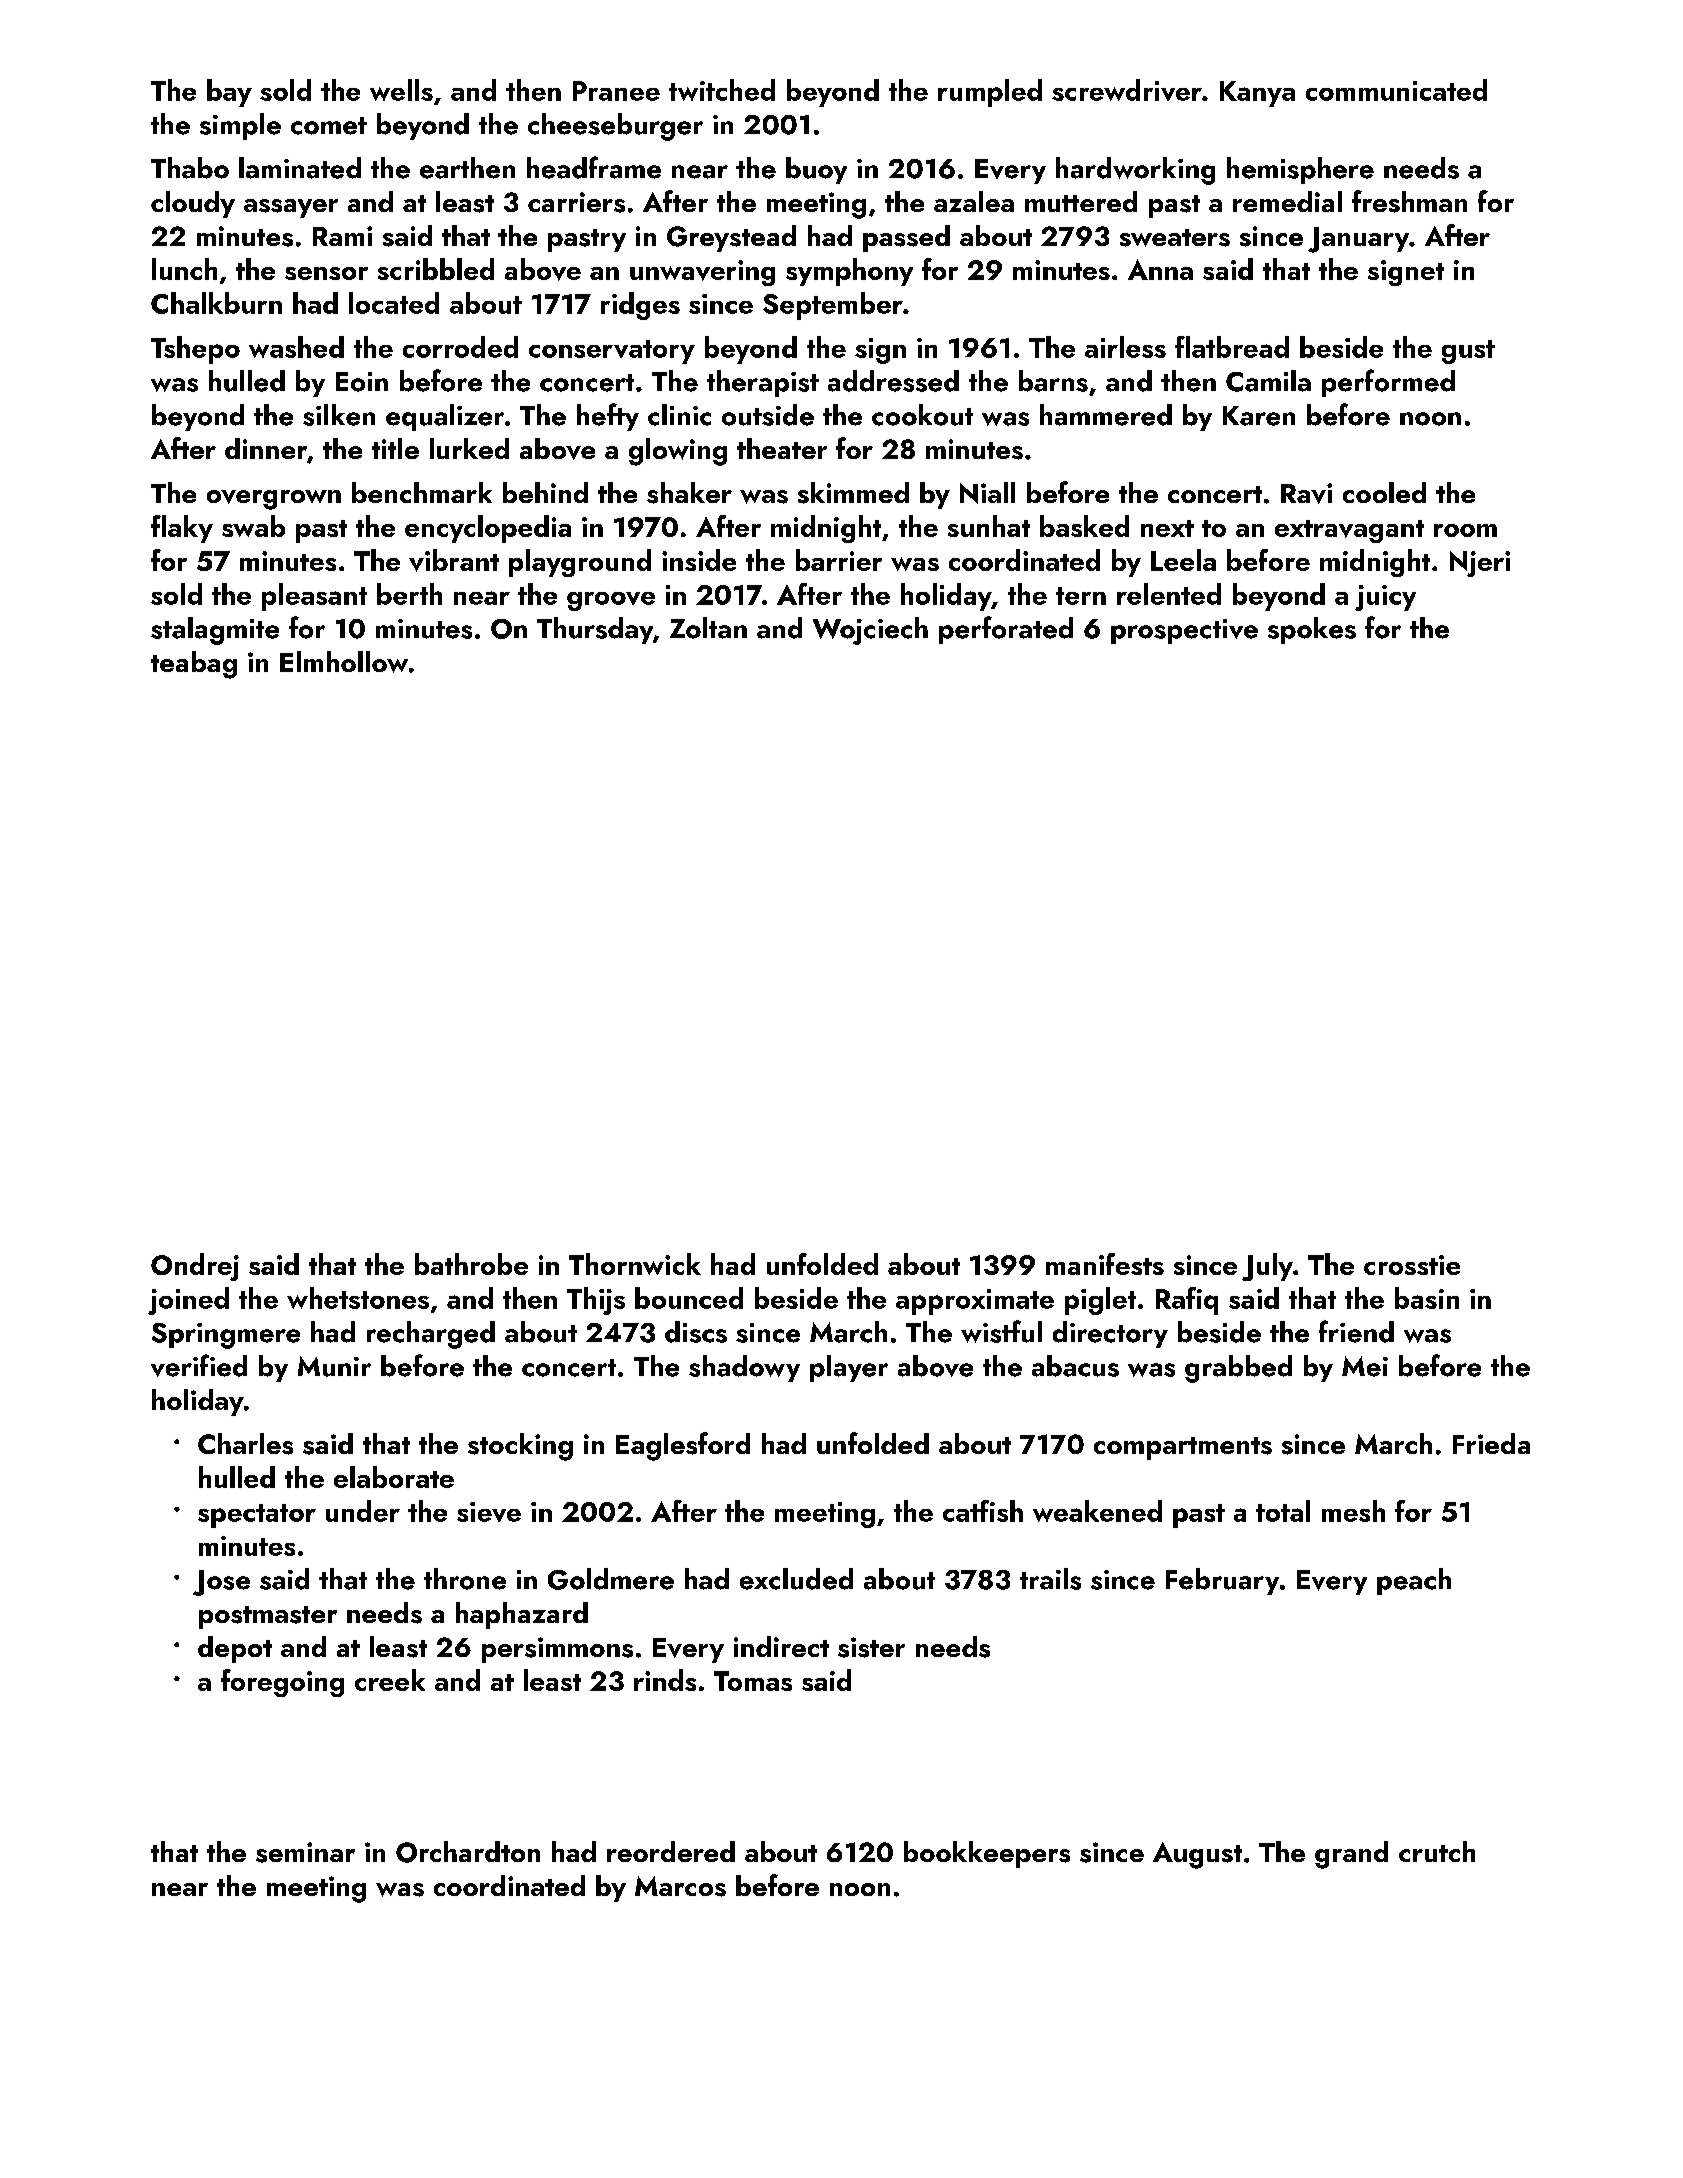 The image size is (1683, 2178). Describe the element at coordinates (870, 631) in the image. I see `Wojciech` at that location.
